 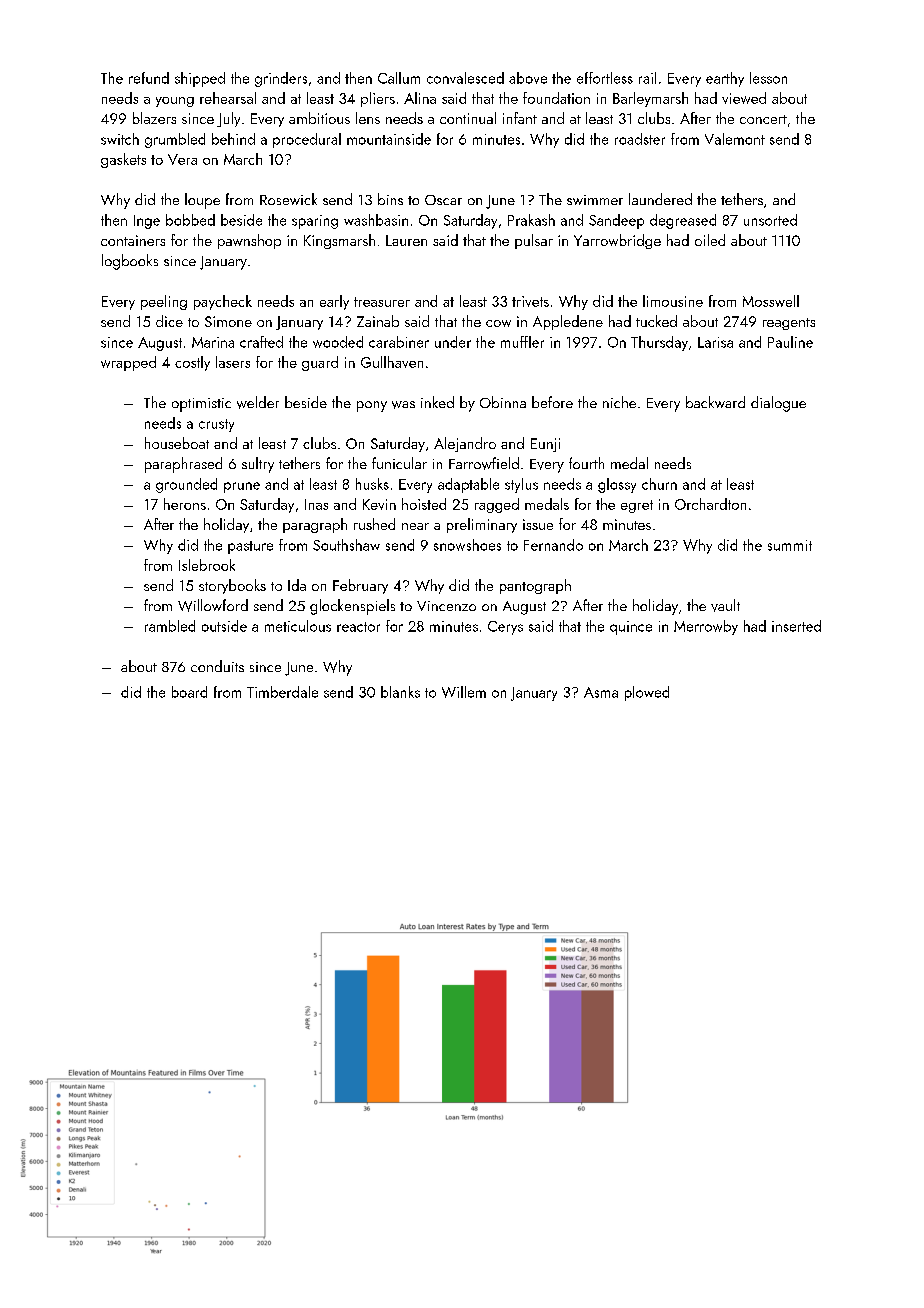 I want to click on summit, so click(x=790, y=545).
